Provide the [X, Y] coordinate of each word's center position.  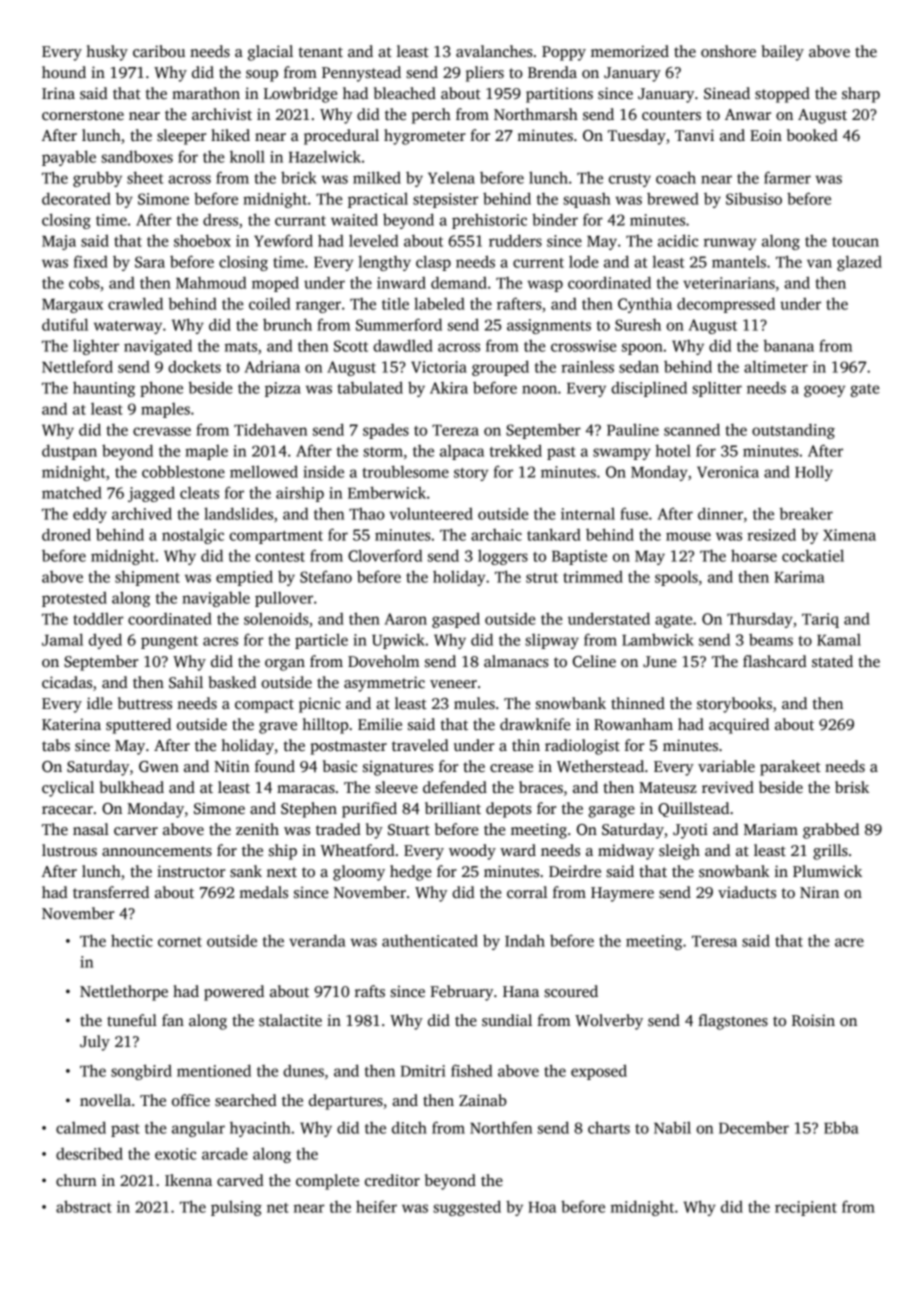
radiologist [582, 747]
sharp [861, 95]
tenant [321, 52]
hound [64, 72]
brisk [852, 787]
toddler [98, 618]
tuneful [132, 1020]
